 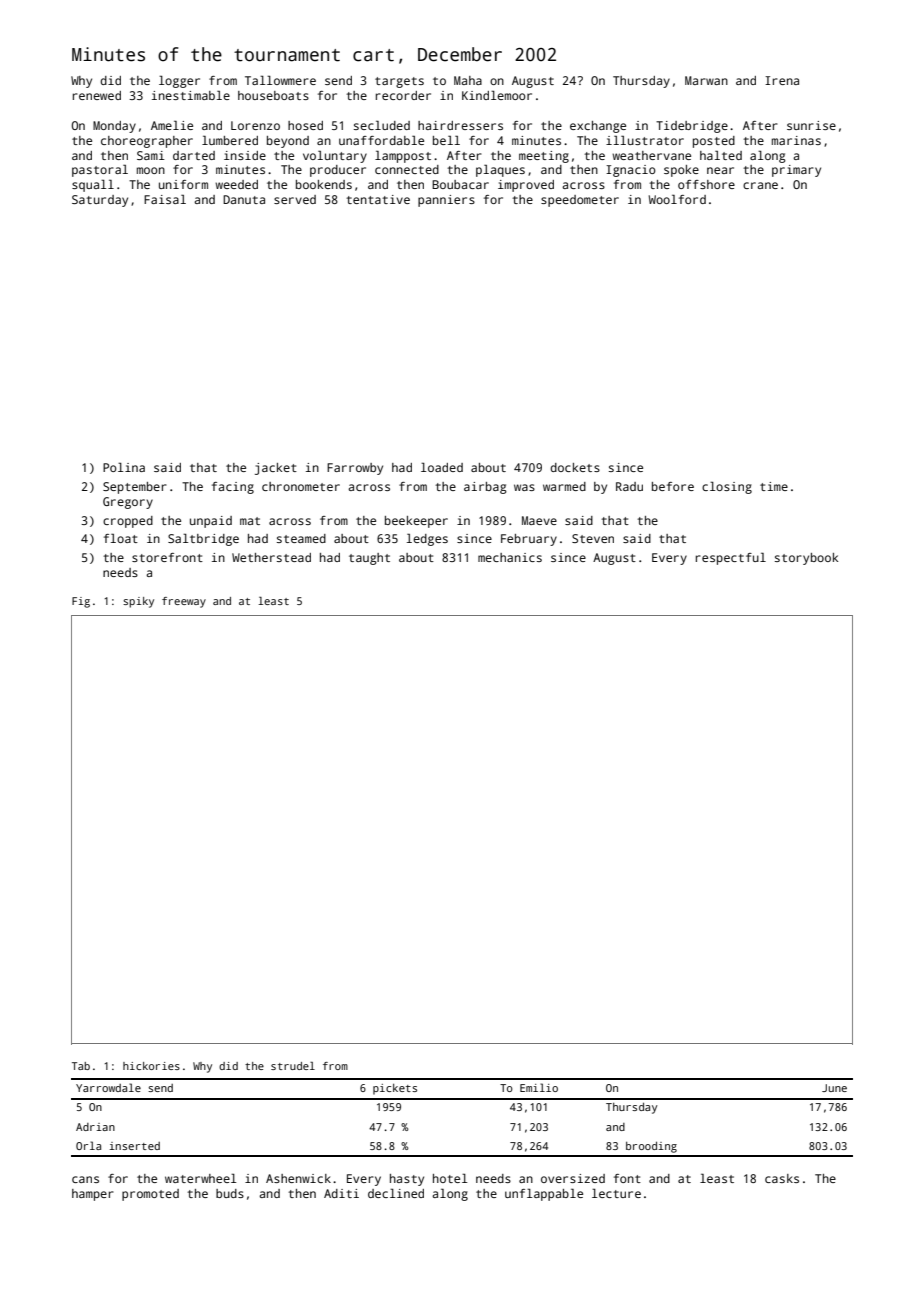 What do you see at coordinates (539, 1087) in the document?
I see `Emilio` at bounding box center [539, 1087].
